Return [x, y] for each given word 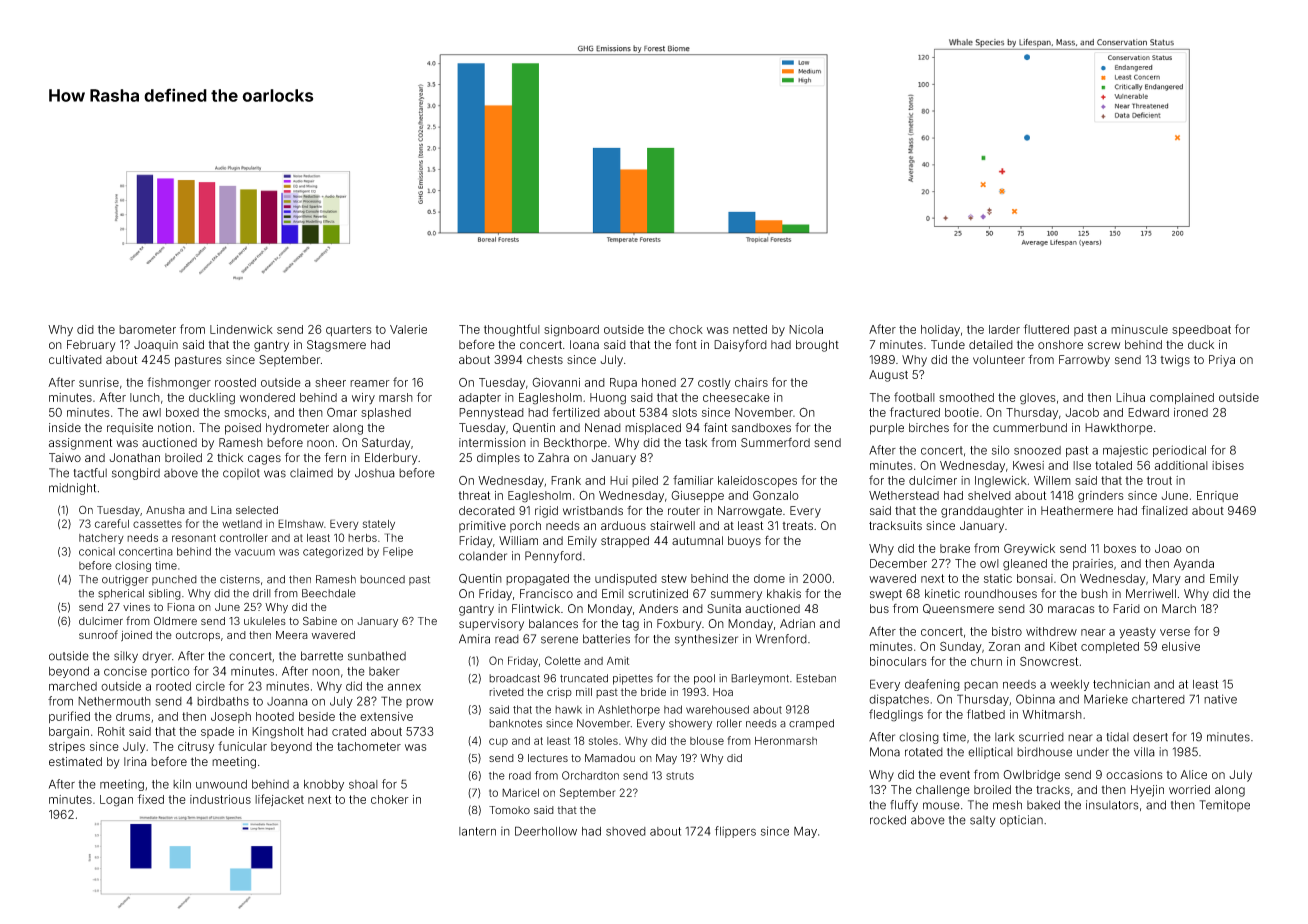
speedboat [1201, 330]
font [686, 344]
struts [680, 776]
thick [230, 457]
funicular [242, 746]
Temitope [1224, 806]
